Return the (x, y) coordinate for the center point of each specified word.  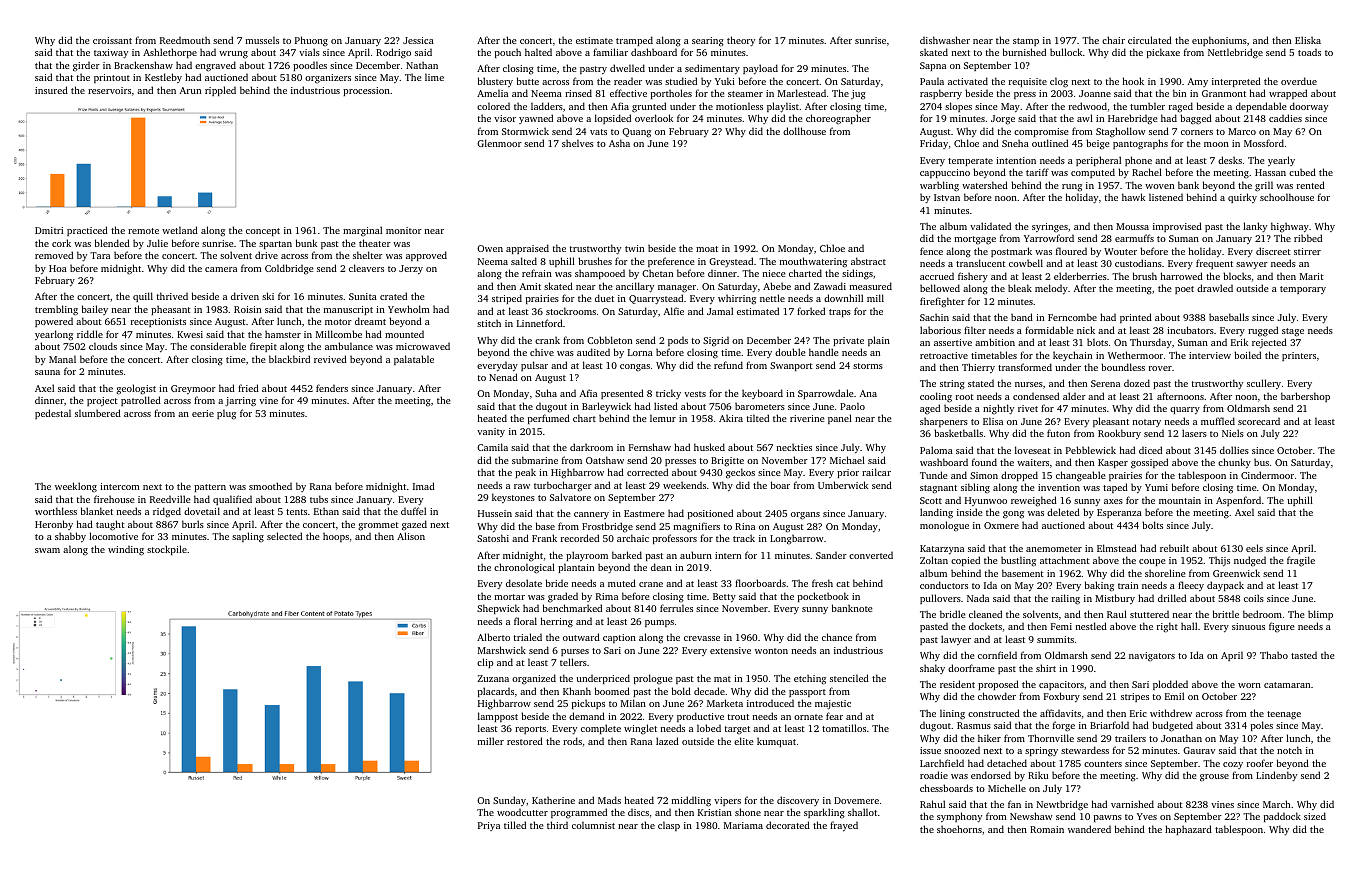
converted (871, 555)
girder (86, 67)
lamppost (498, 717)
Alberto (493, 637)
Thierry (978, 368)
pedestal (53, 414)
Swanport (791, 366)
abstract (868, 261)
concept (263, 232)
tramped (634, 41)
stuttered (1149, 614)
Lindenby (1276, 776)
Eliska (1308, 40)
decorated (788, 825)
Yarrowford (1049, 238)
